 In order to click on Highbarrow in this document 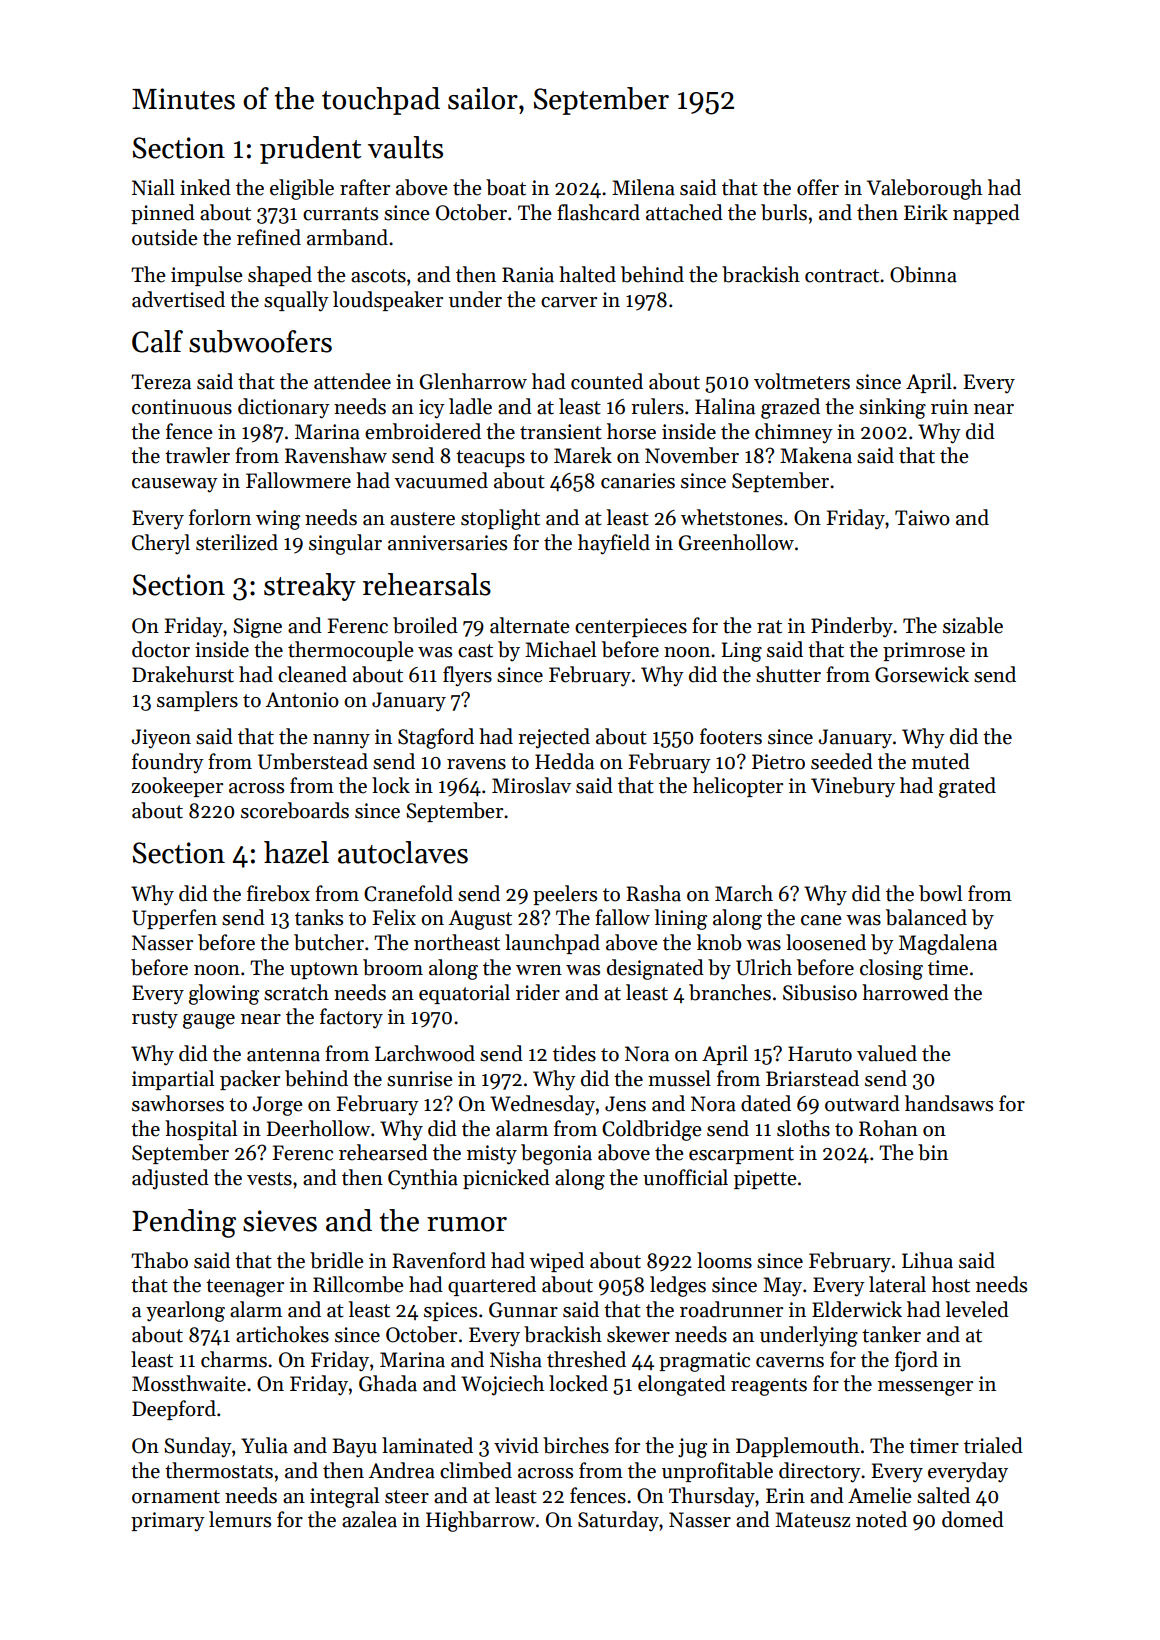, I will do `click(480, 1521)`.
